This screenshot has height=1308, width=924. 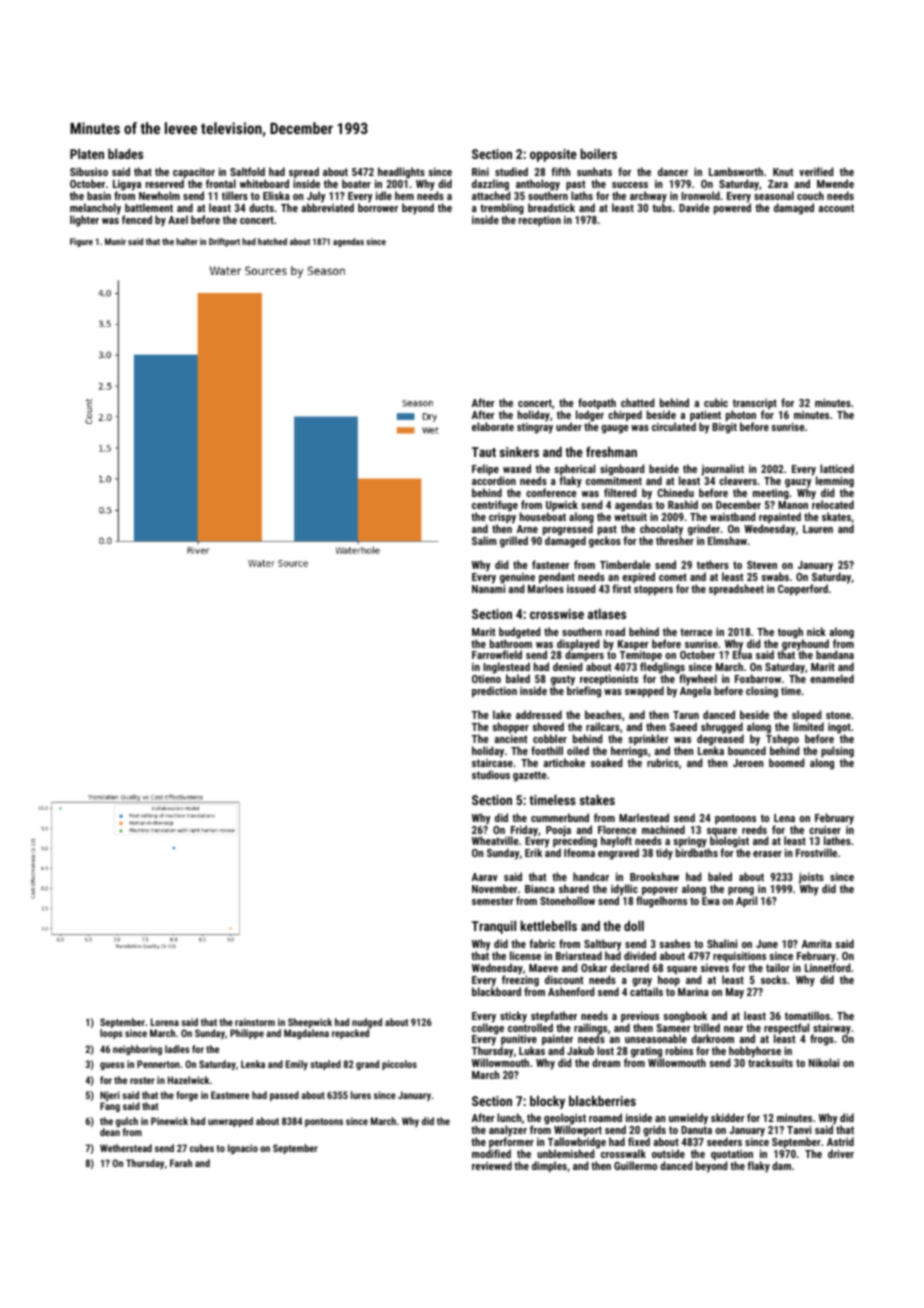 What do you see at coordinates (720, 740) in the screenshot?
I see `degreased` at bounding box center [720, 740].
